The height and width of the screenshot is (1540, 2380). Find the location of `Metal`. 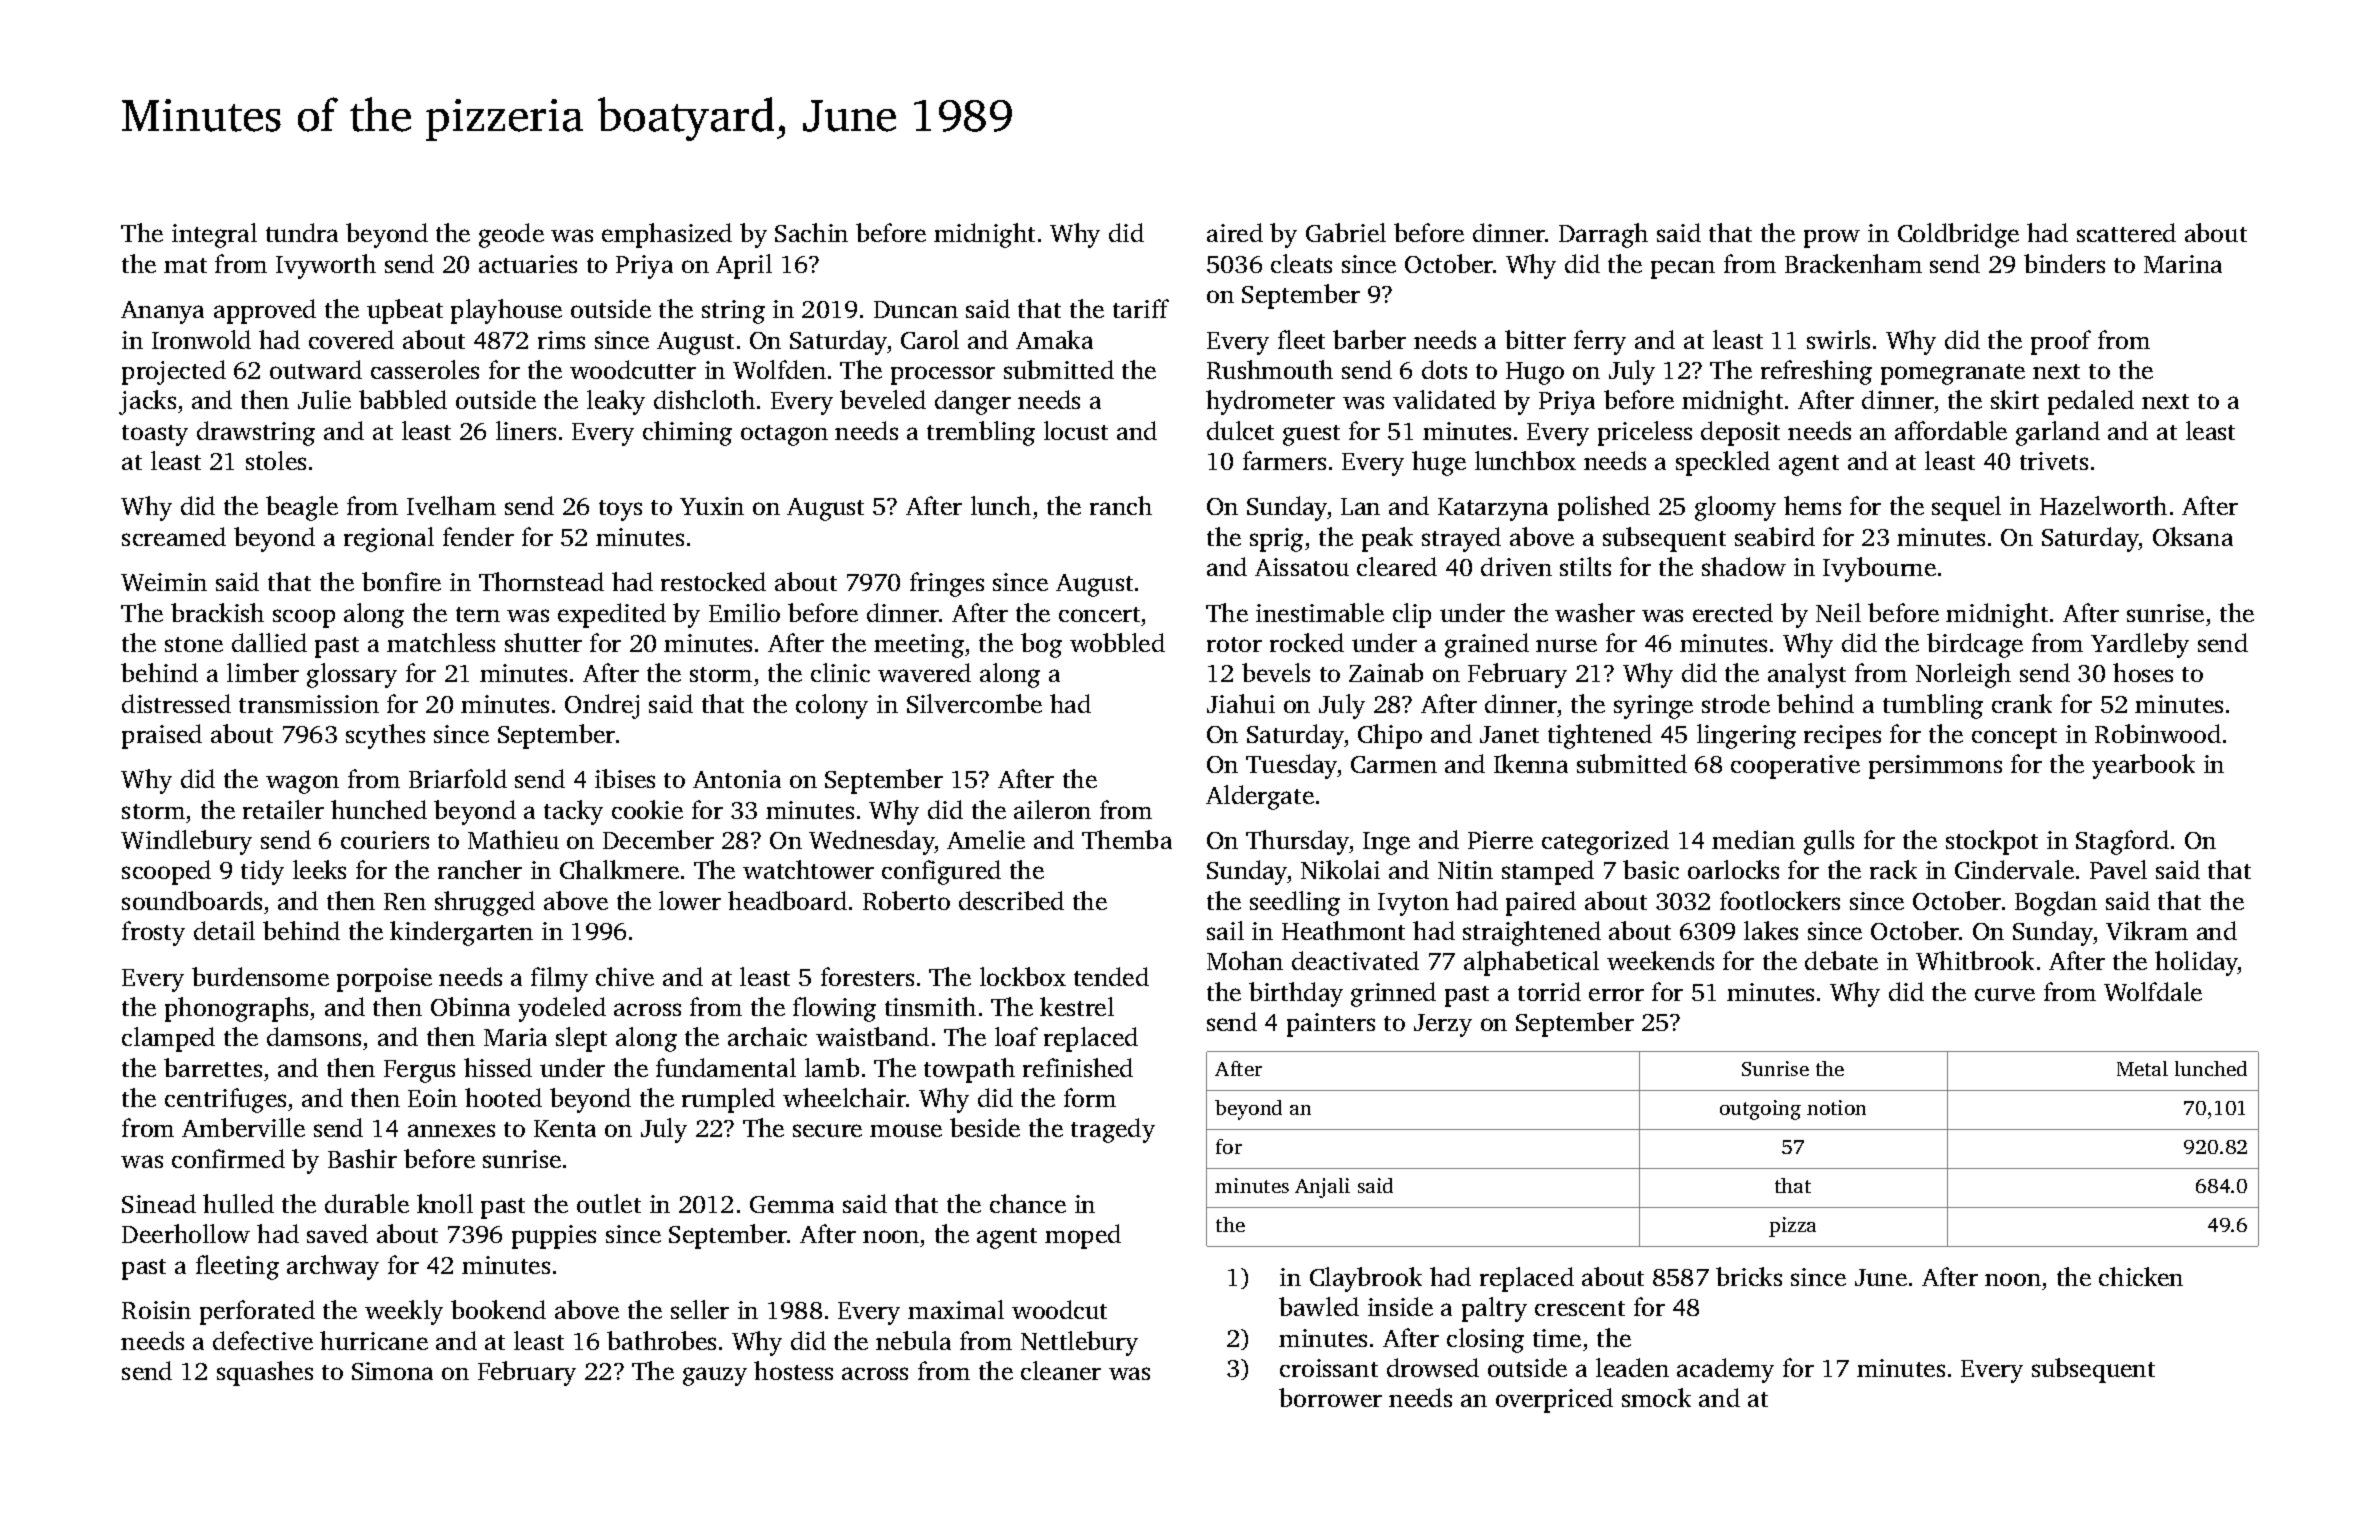

Metal is located at coordinates (2142, 1068).
